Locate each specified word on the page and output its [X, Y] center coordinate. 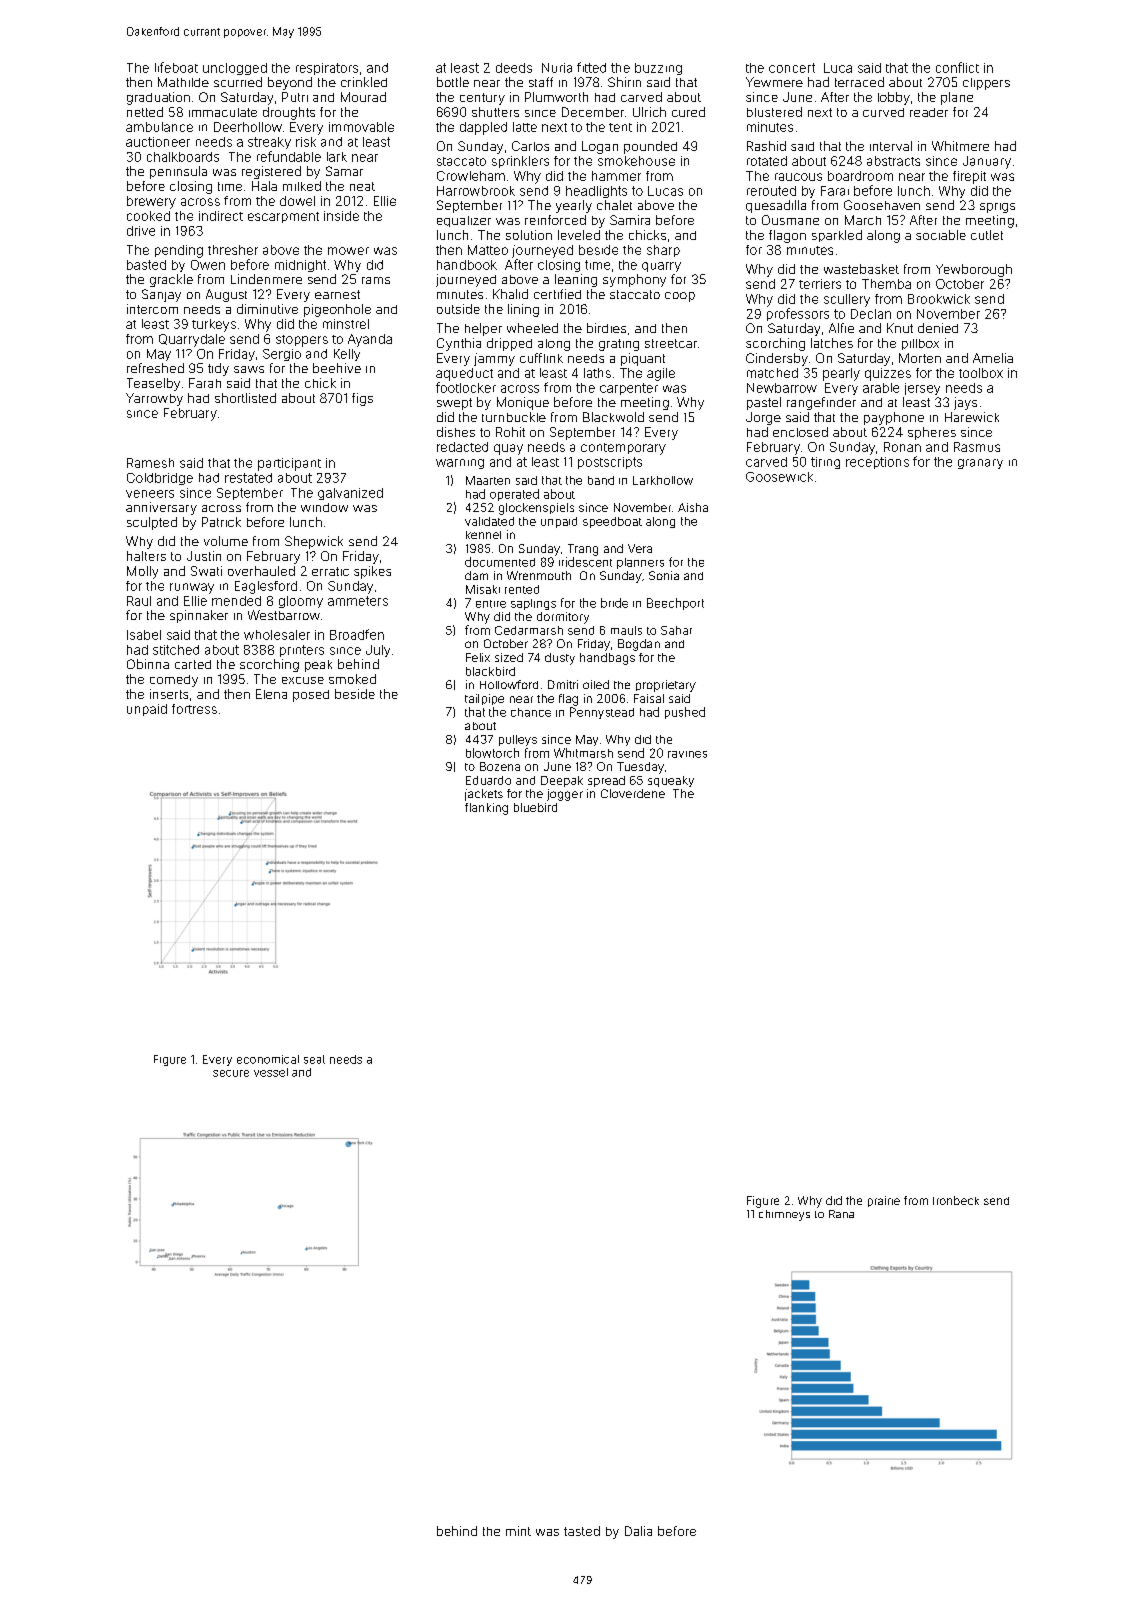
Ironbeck [956, 1200]
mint [518, 1531]
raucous [798, 177]
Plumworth [556, 97]
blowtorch [492, 753]
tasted [582, 1531]
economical [268, 1059]
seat [314, 1059]
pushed [685, 713]
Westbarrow [284, 615]
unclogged [235, 69]
